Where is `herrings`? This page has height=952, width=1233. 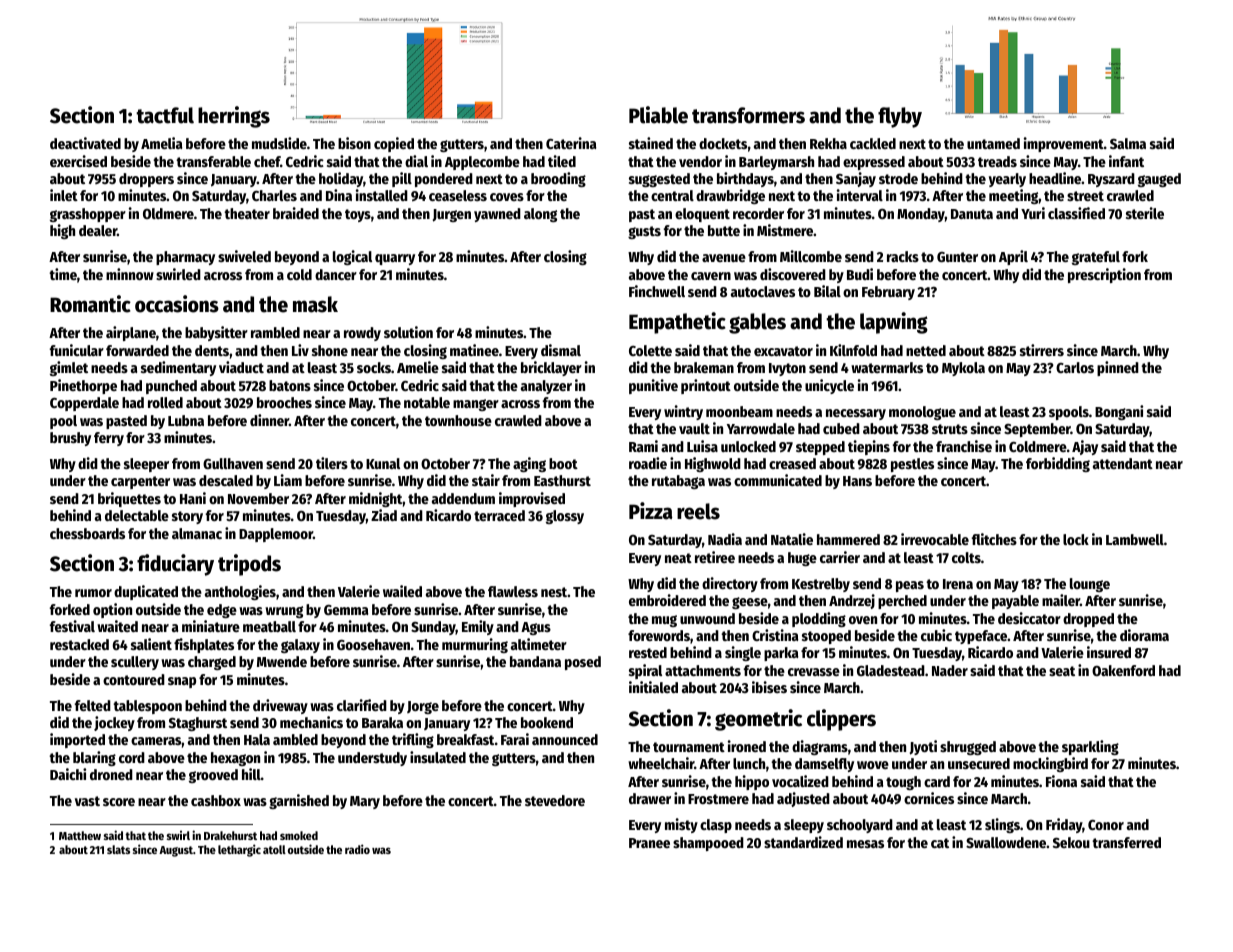 herrings is located at coordinates (234, 117).
